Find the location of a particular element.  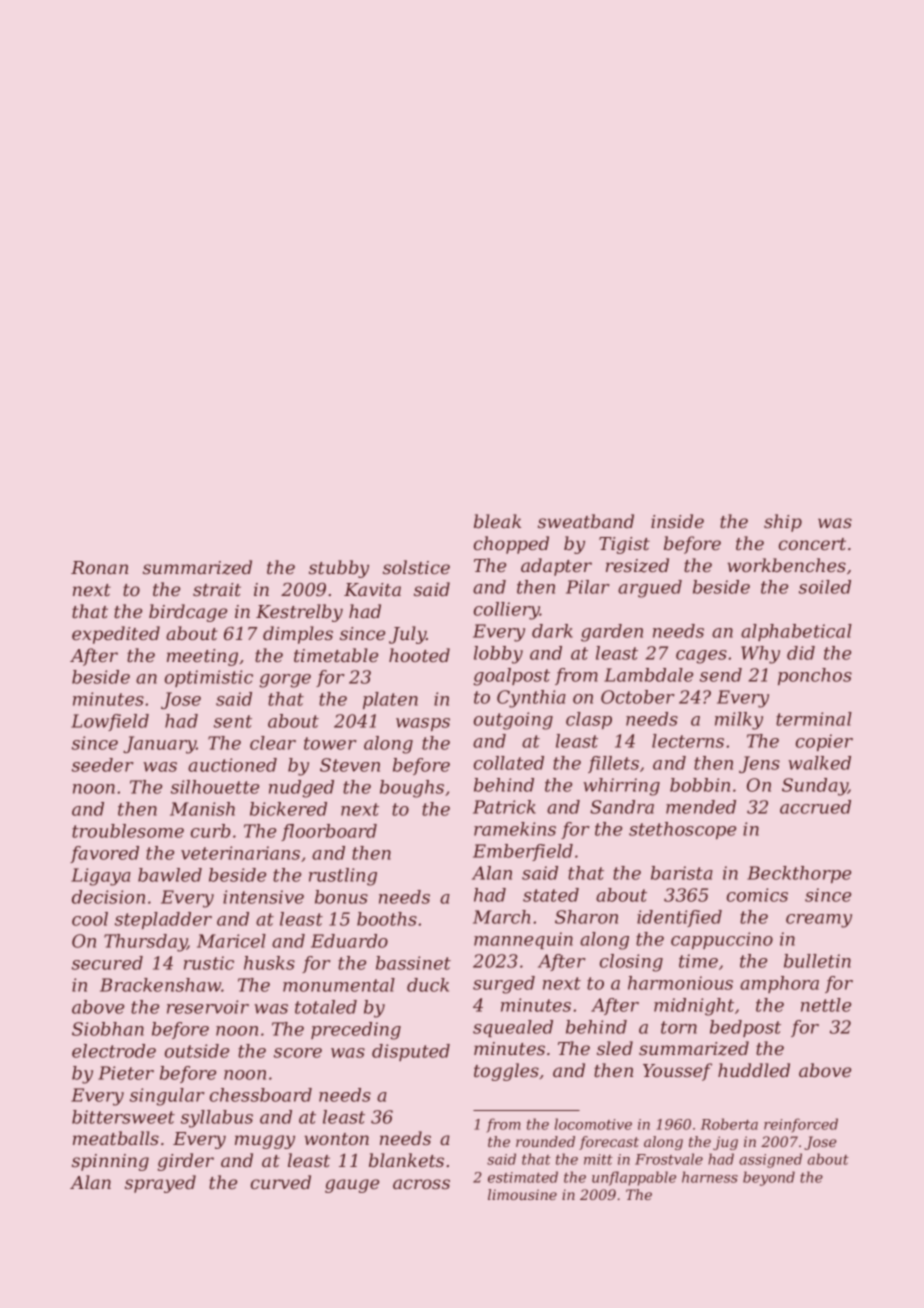

reservoir is located at coordinates (208, 1007).
